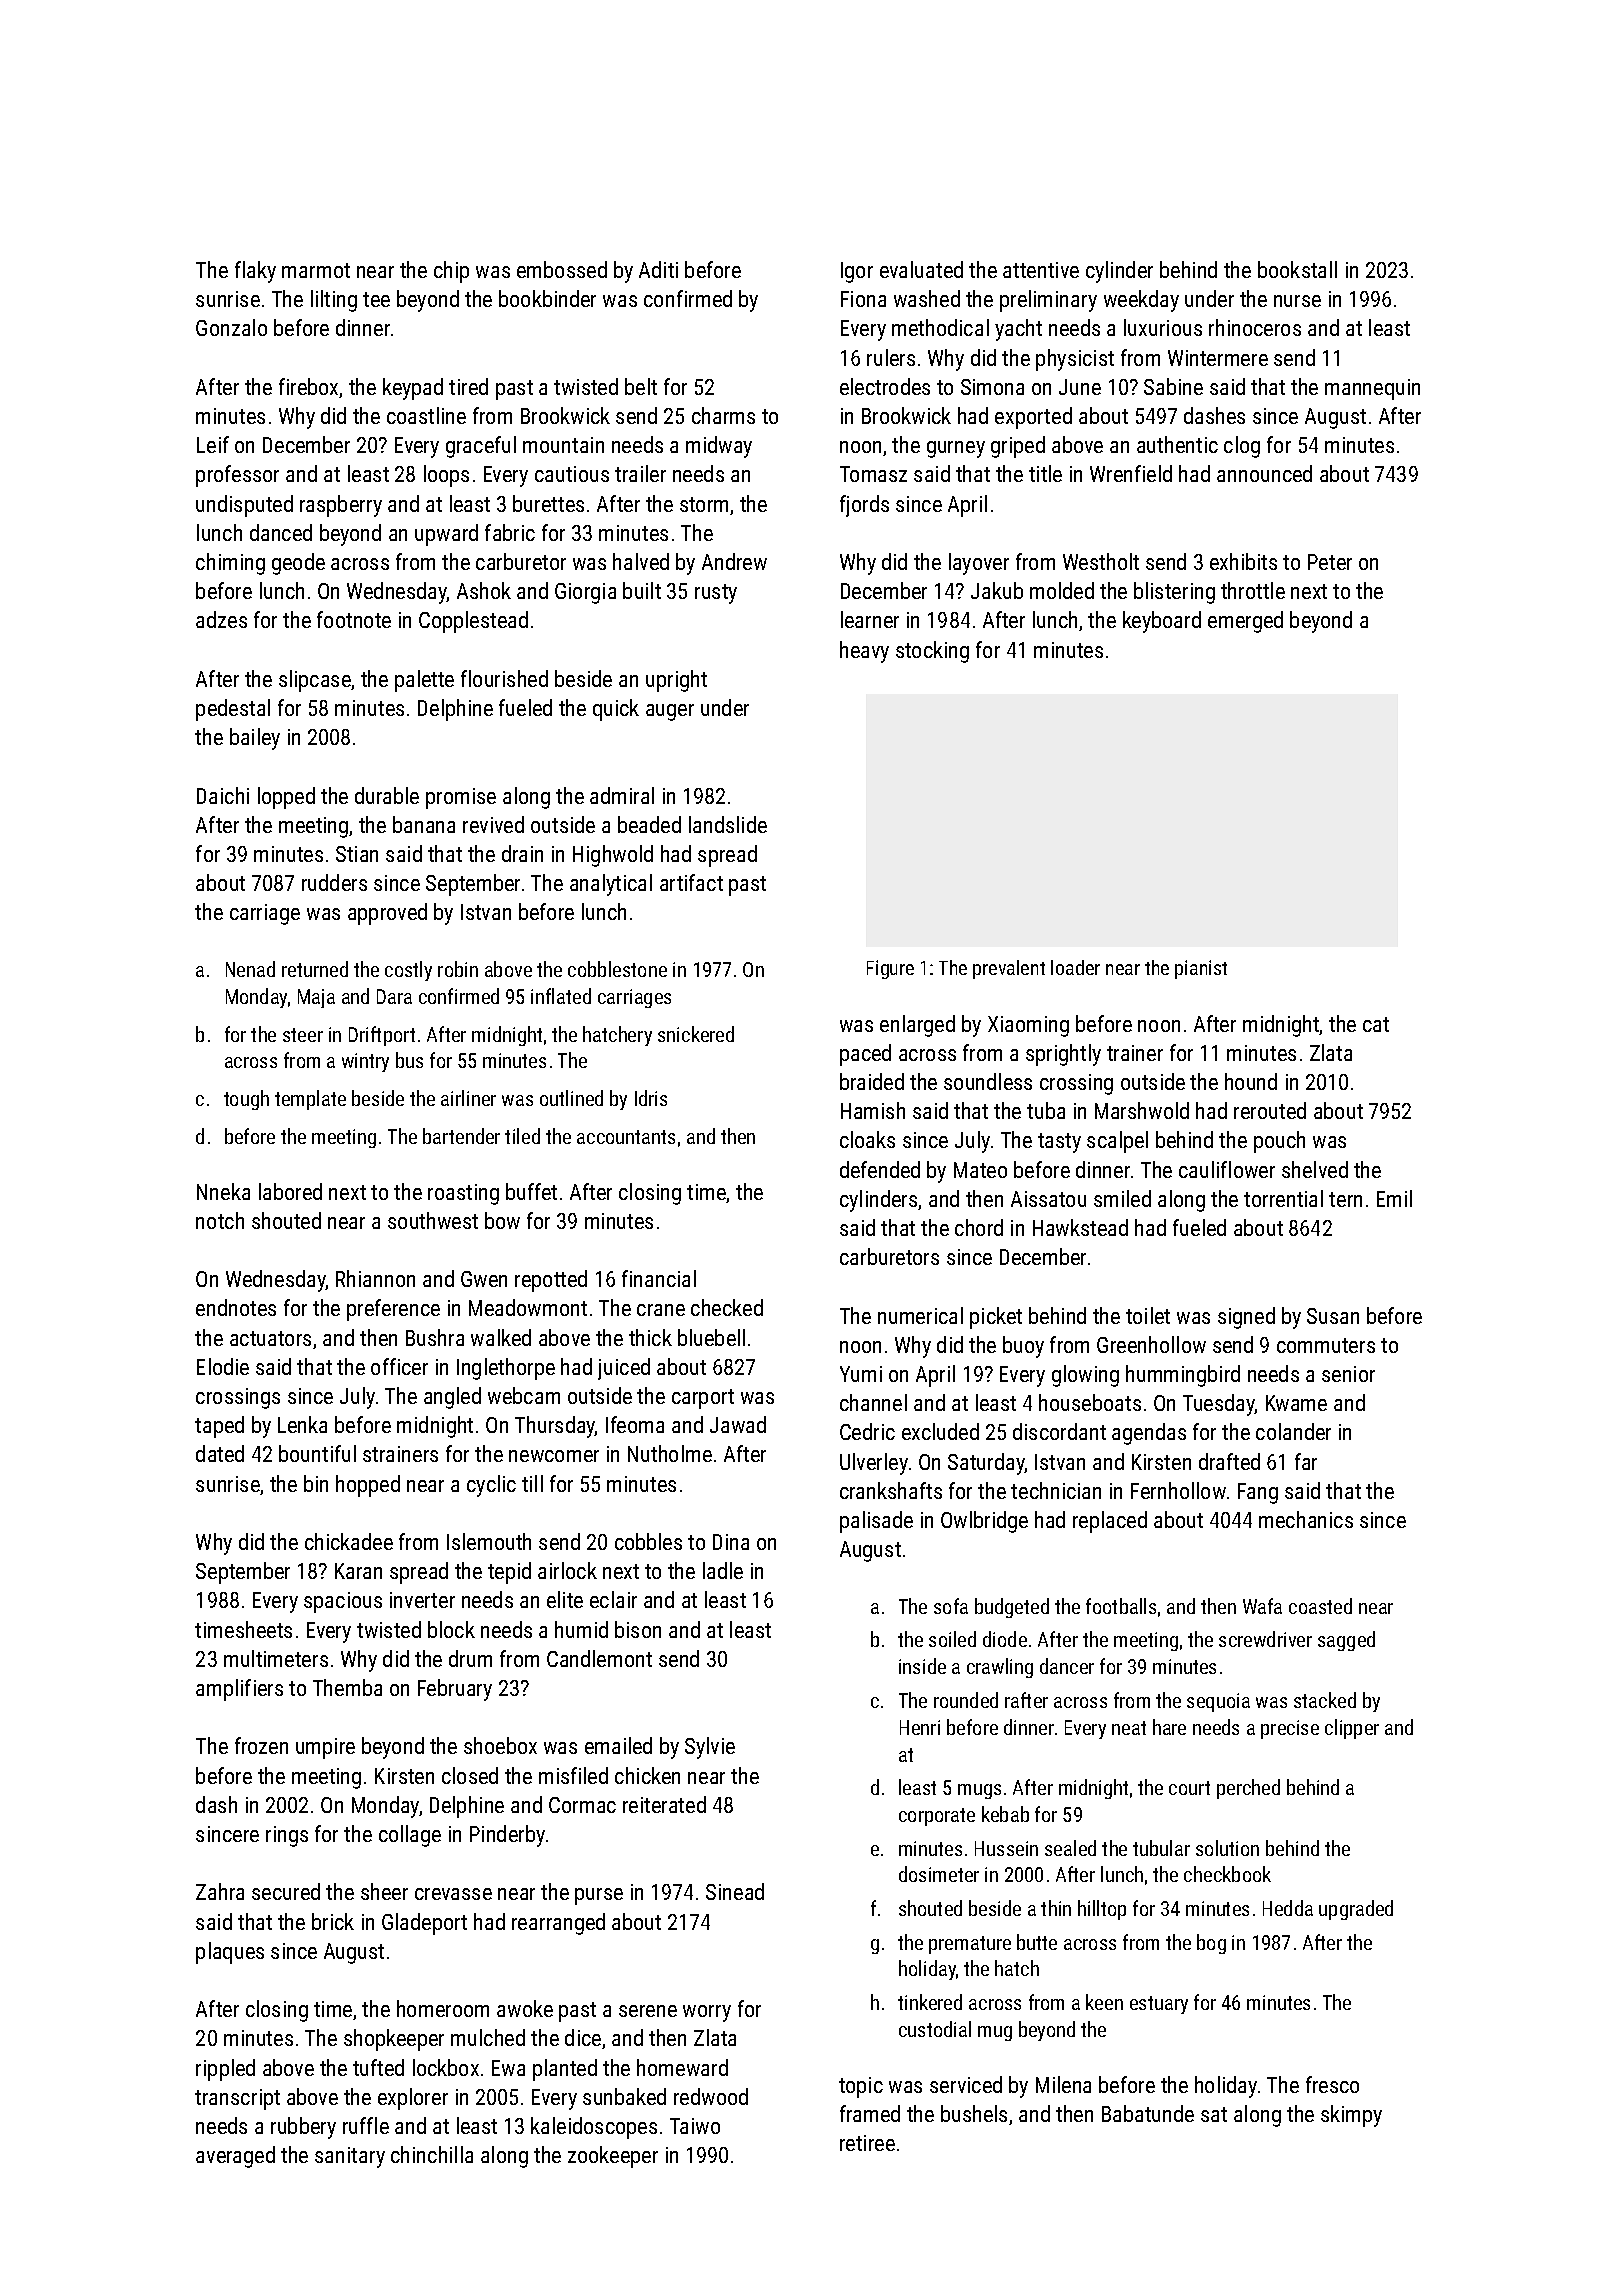 This screenshot has height=2292, width=1620. I want to click on fresco, so click(1332, 2084).
